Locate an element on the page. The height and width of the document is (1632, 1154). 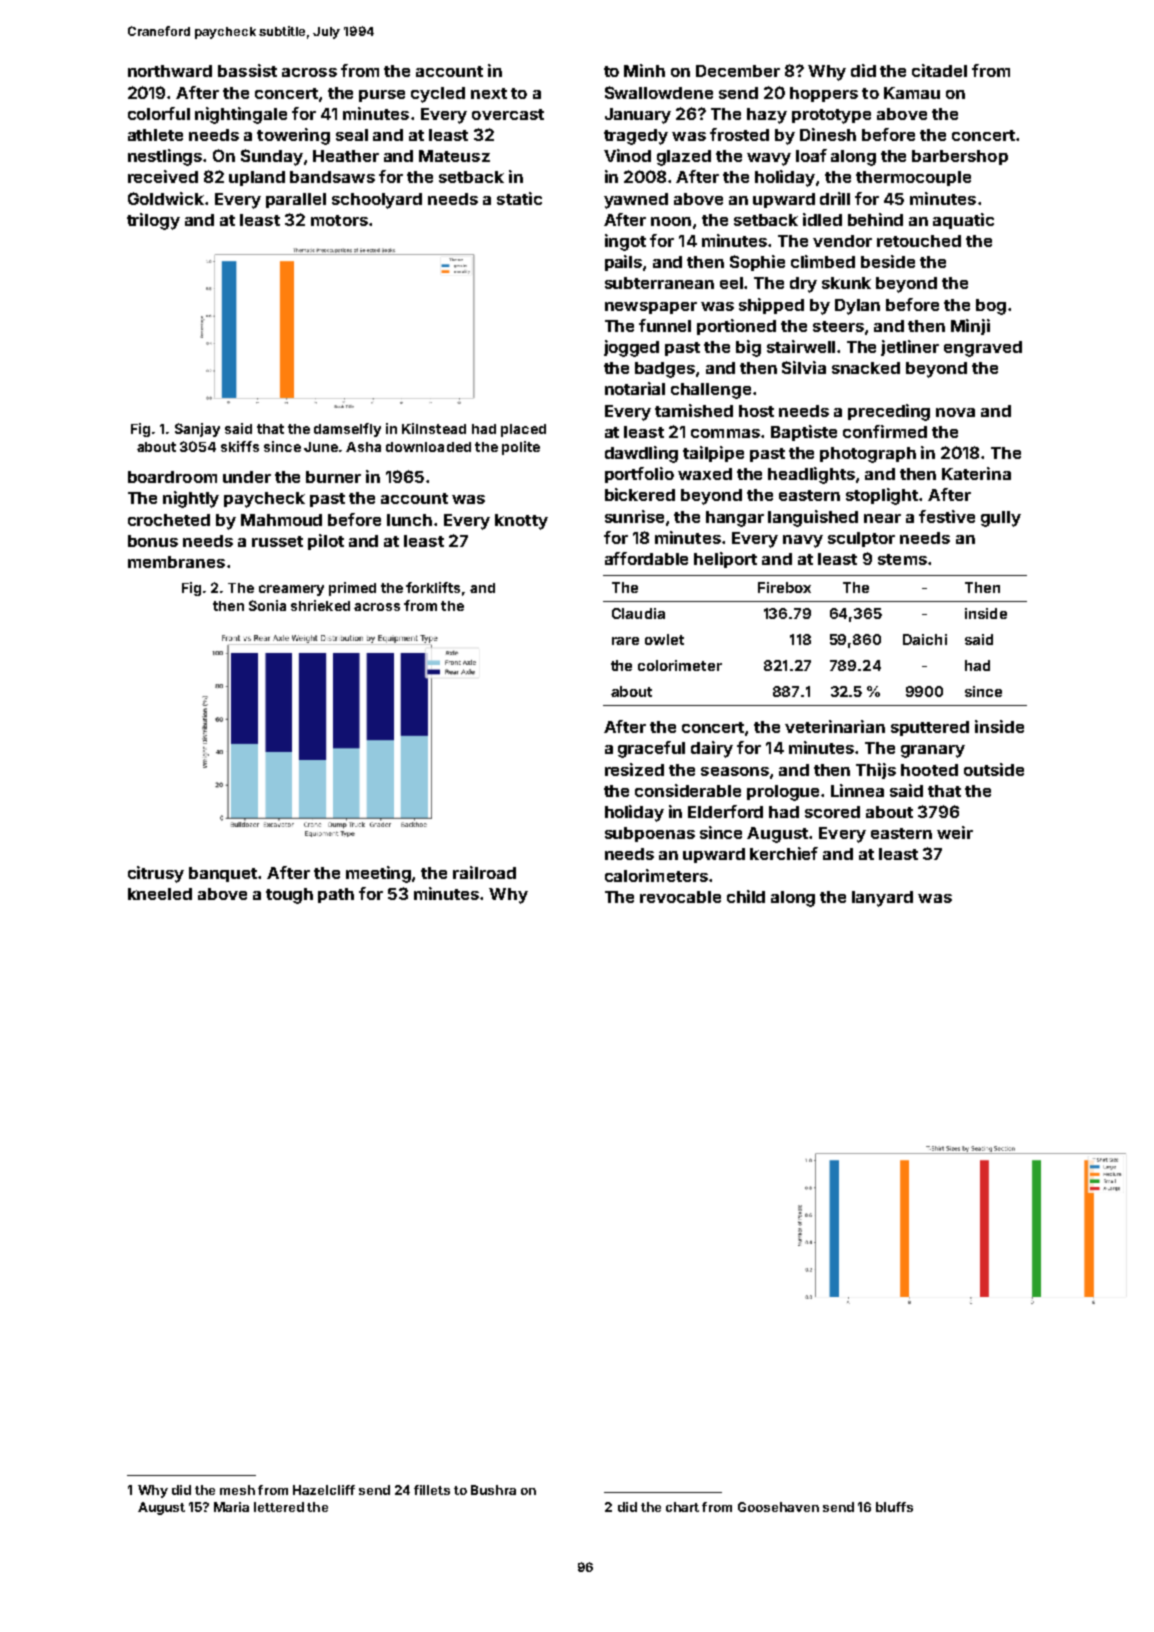
child is located at coordinates (746, 896).
